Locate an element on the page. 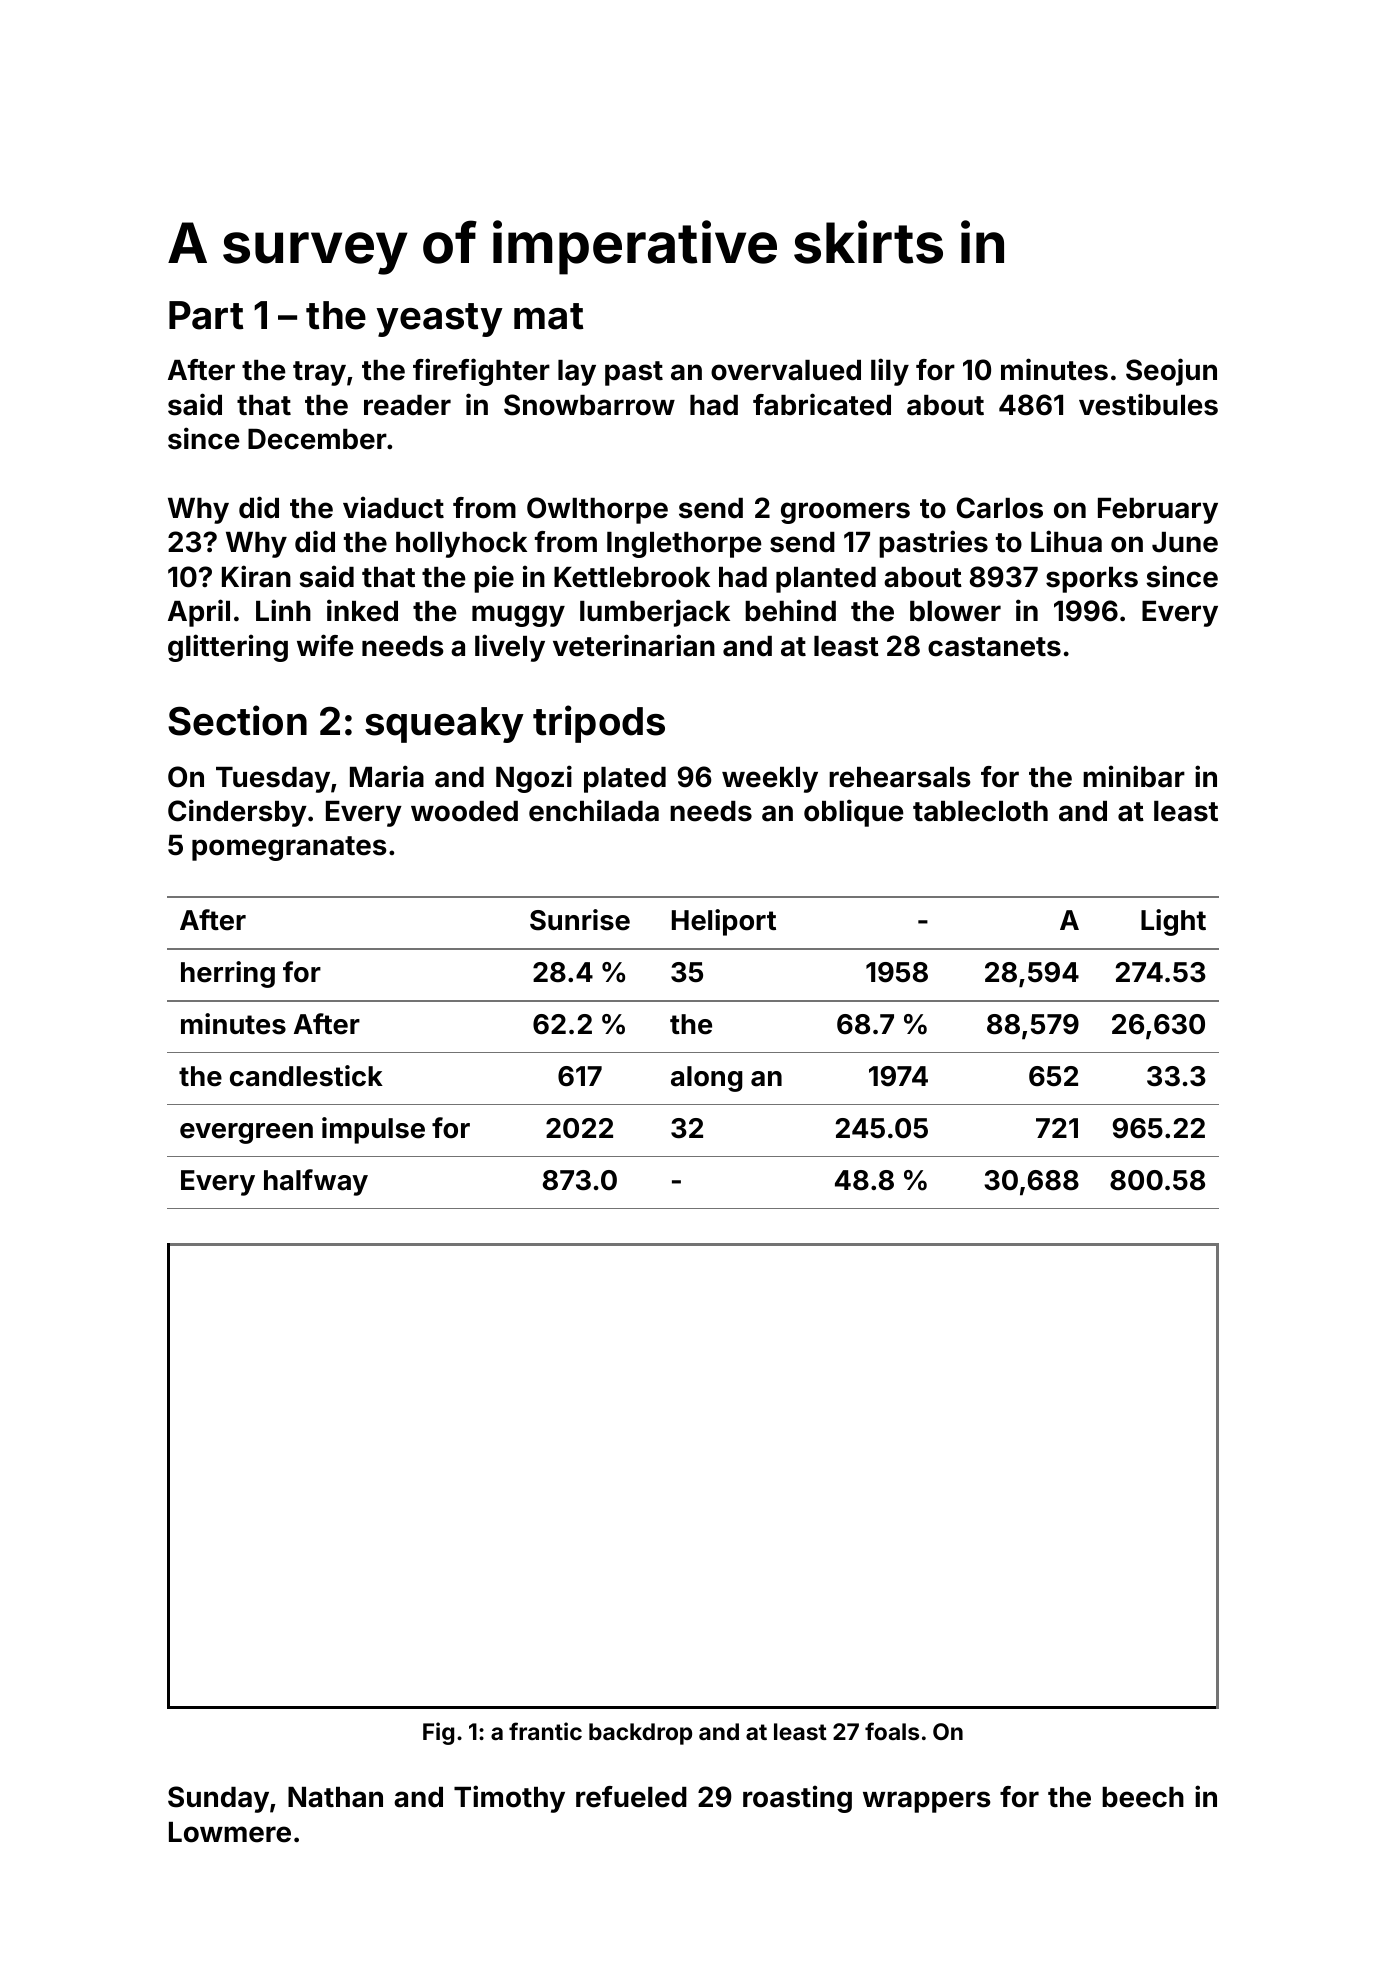 This document has width=1386, height=1969. overvalued is located at coordinates (786, 370).
